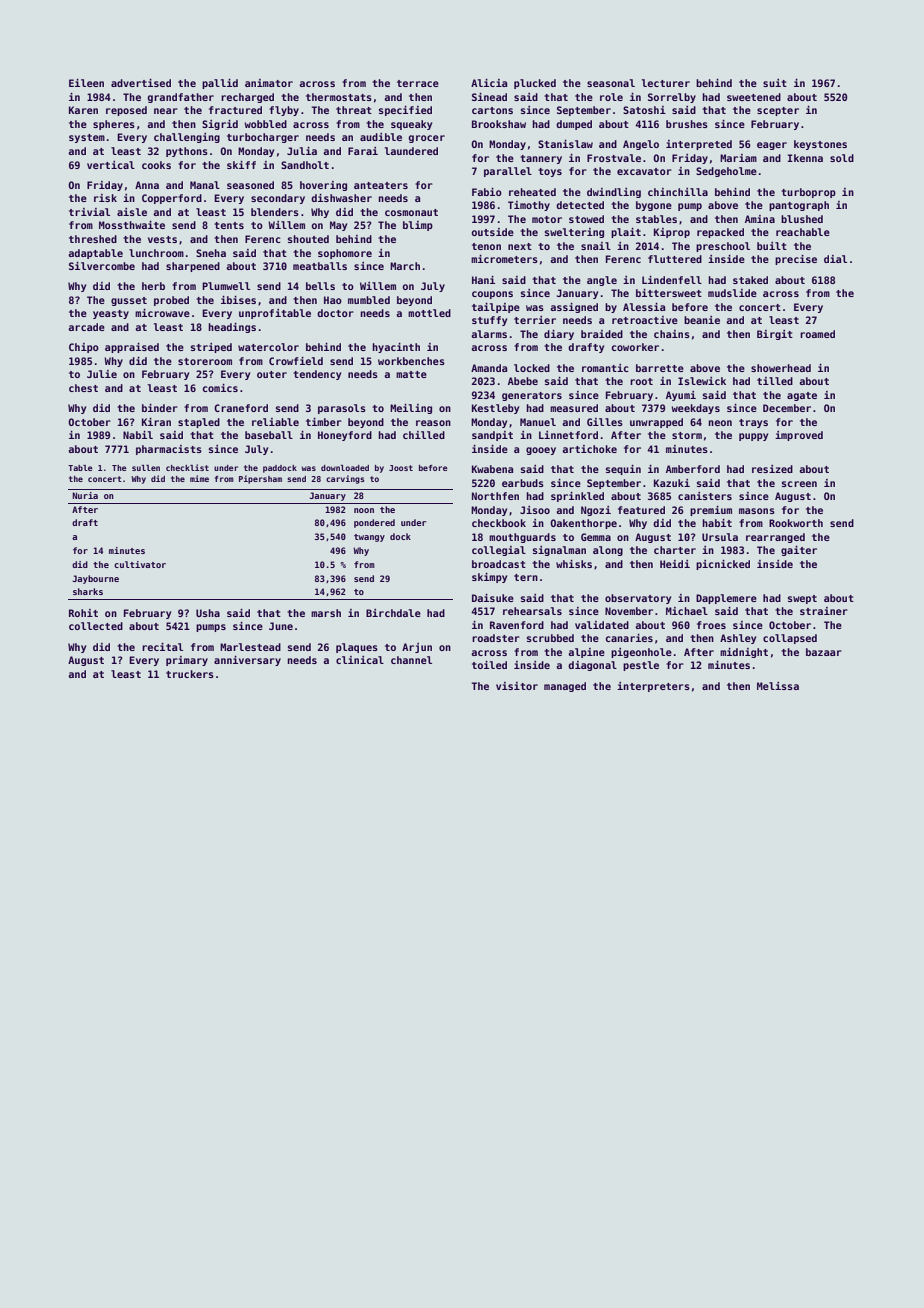 The image size is (924, 1308). I want to click on retroactive, so click(645, 320).
